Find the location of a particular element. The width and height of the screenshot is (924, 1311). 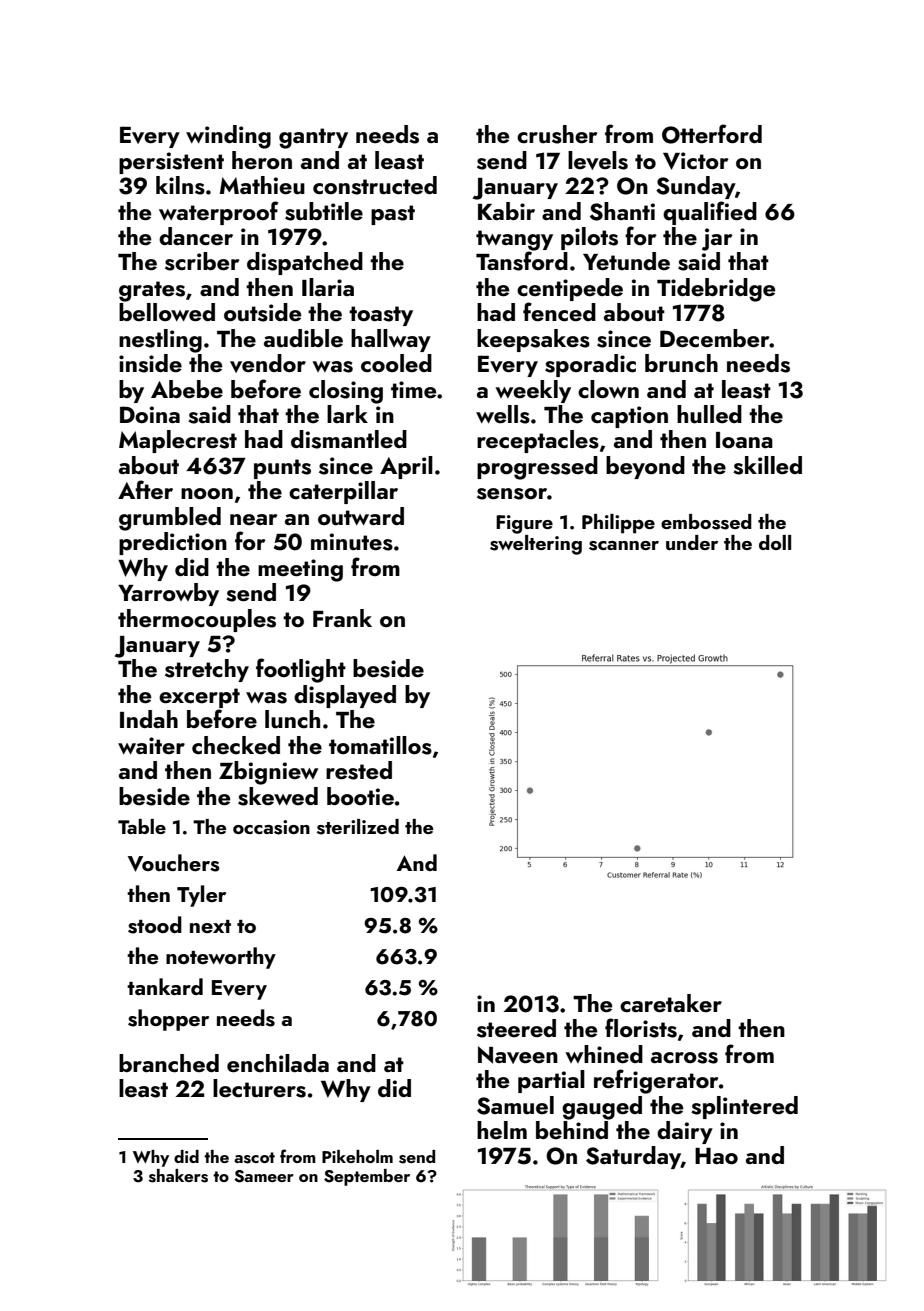

Indah is located at coordinates (149, 719).
